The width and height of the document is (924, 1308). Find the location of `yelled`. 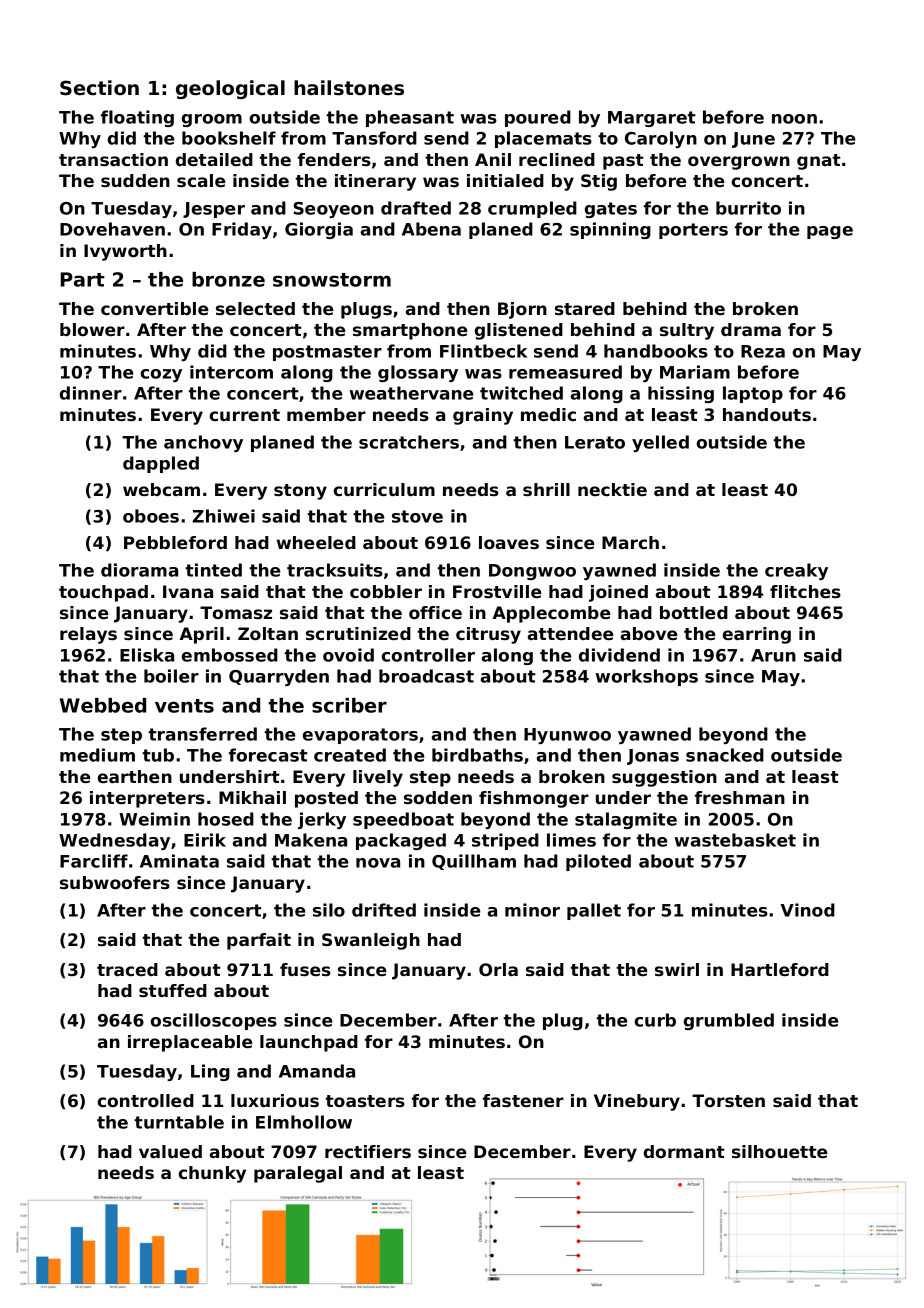

yelled is located at coordinates (660, 443).
